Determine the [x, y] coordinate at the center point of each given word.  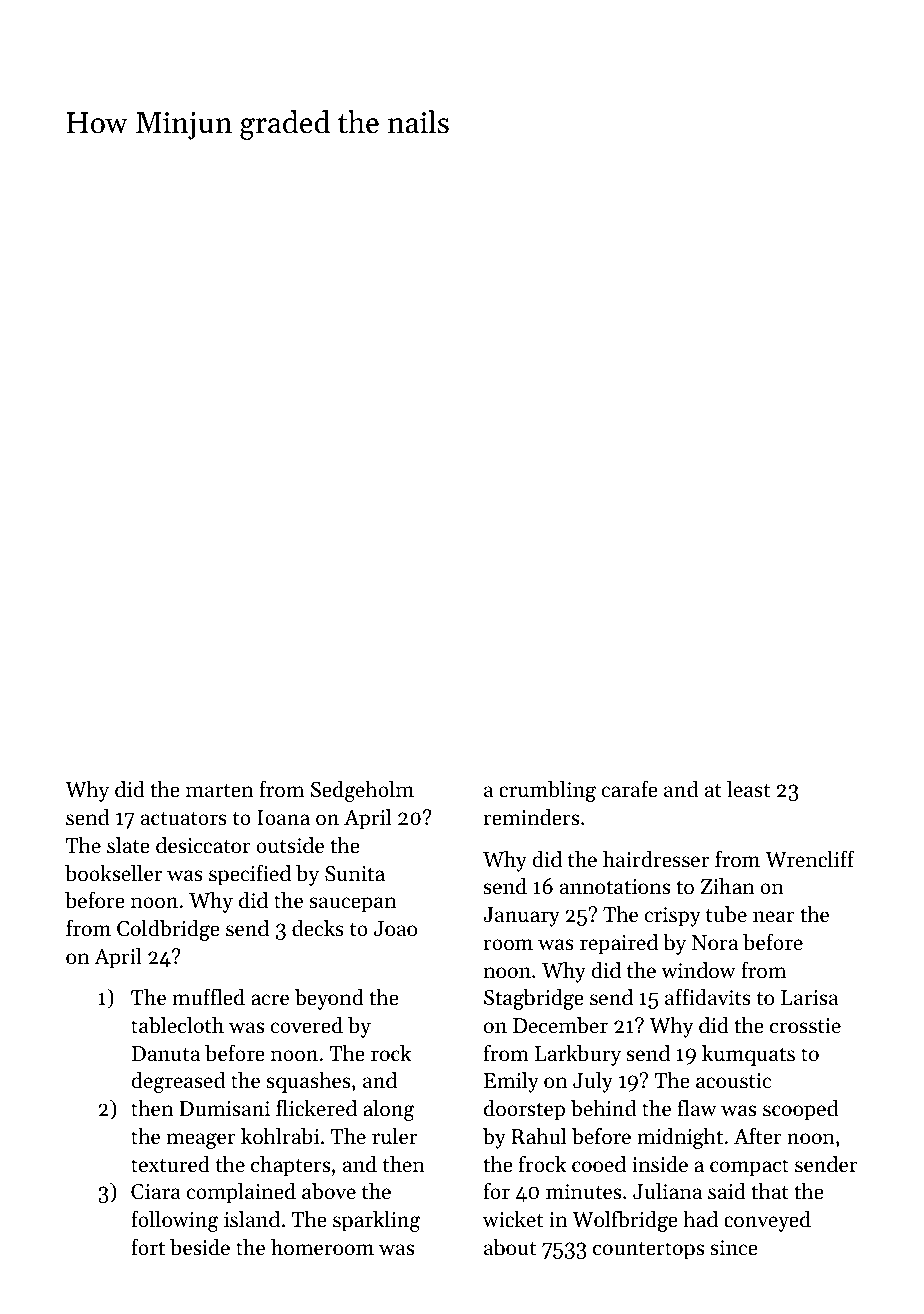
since [734, 1248]
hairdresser [656, 859]
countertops [648, 1250]
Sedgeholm [362, 791]
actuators [184, 818]
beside [200, 1247]
